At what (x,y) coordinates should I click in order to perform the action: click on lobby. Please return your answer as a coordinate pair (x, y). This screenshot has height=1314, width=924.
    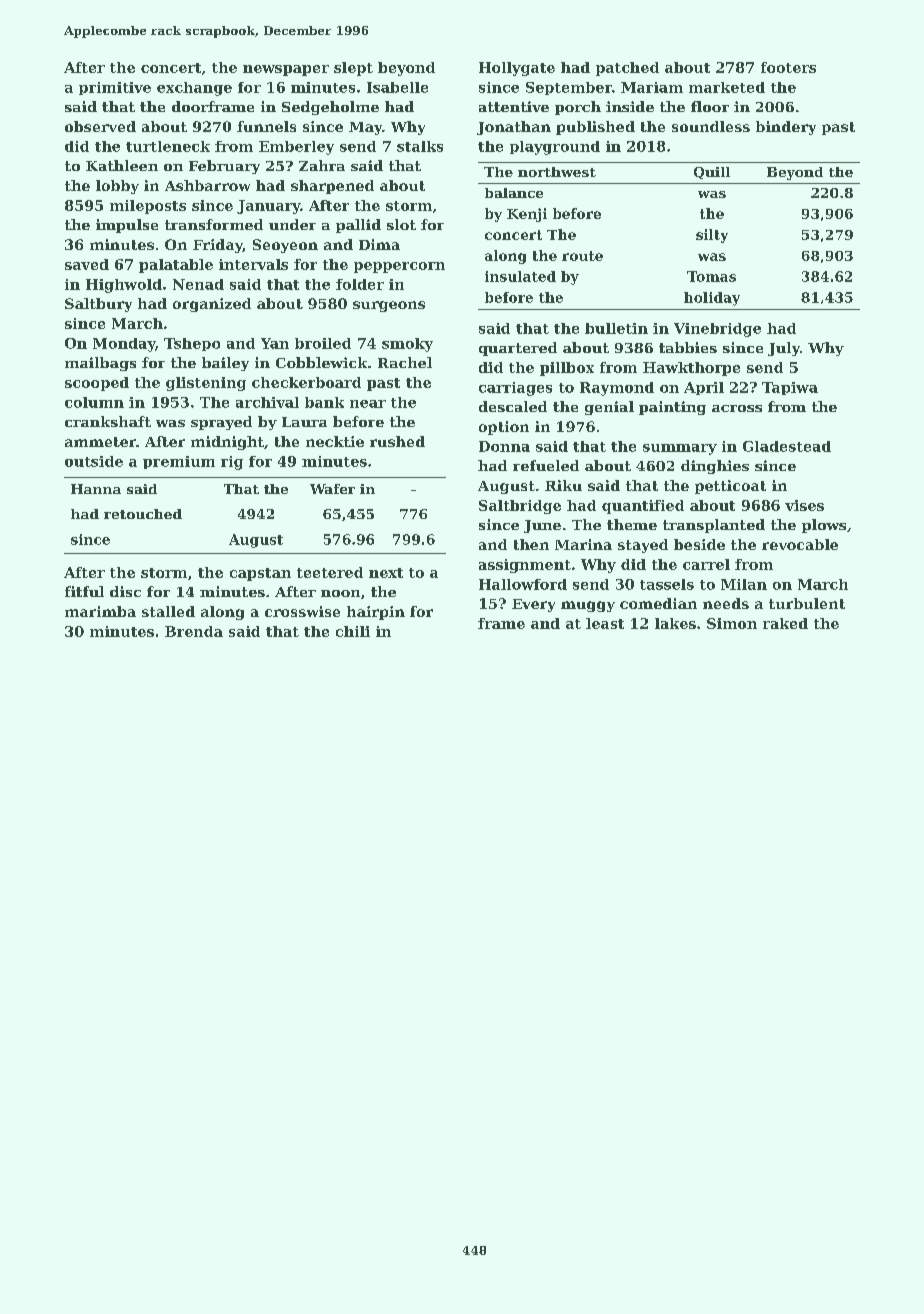
    Looking at the image, I should click on (117, 187).
